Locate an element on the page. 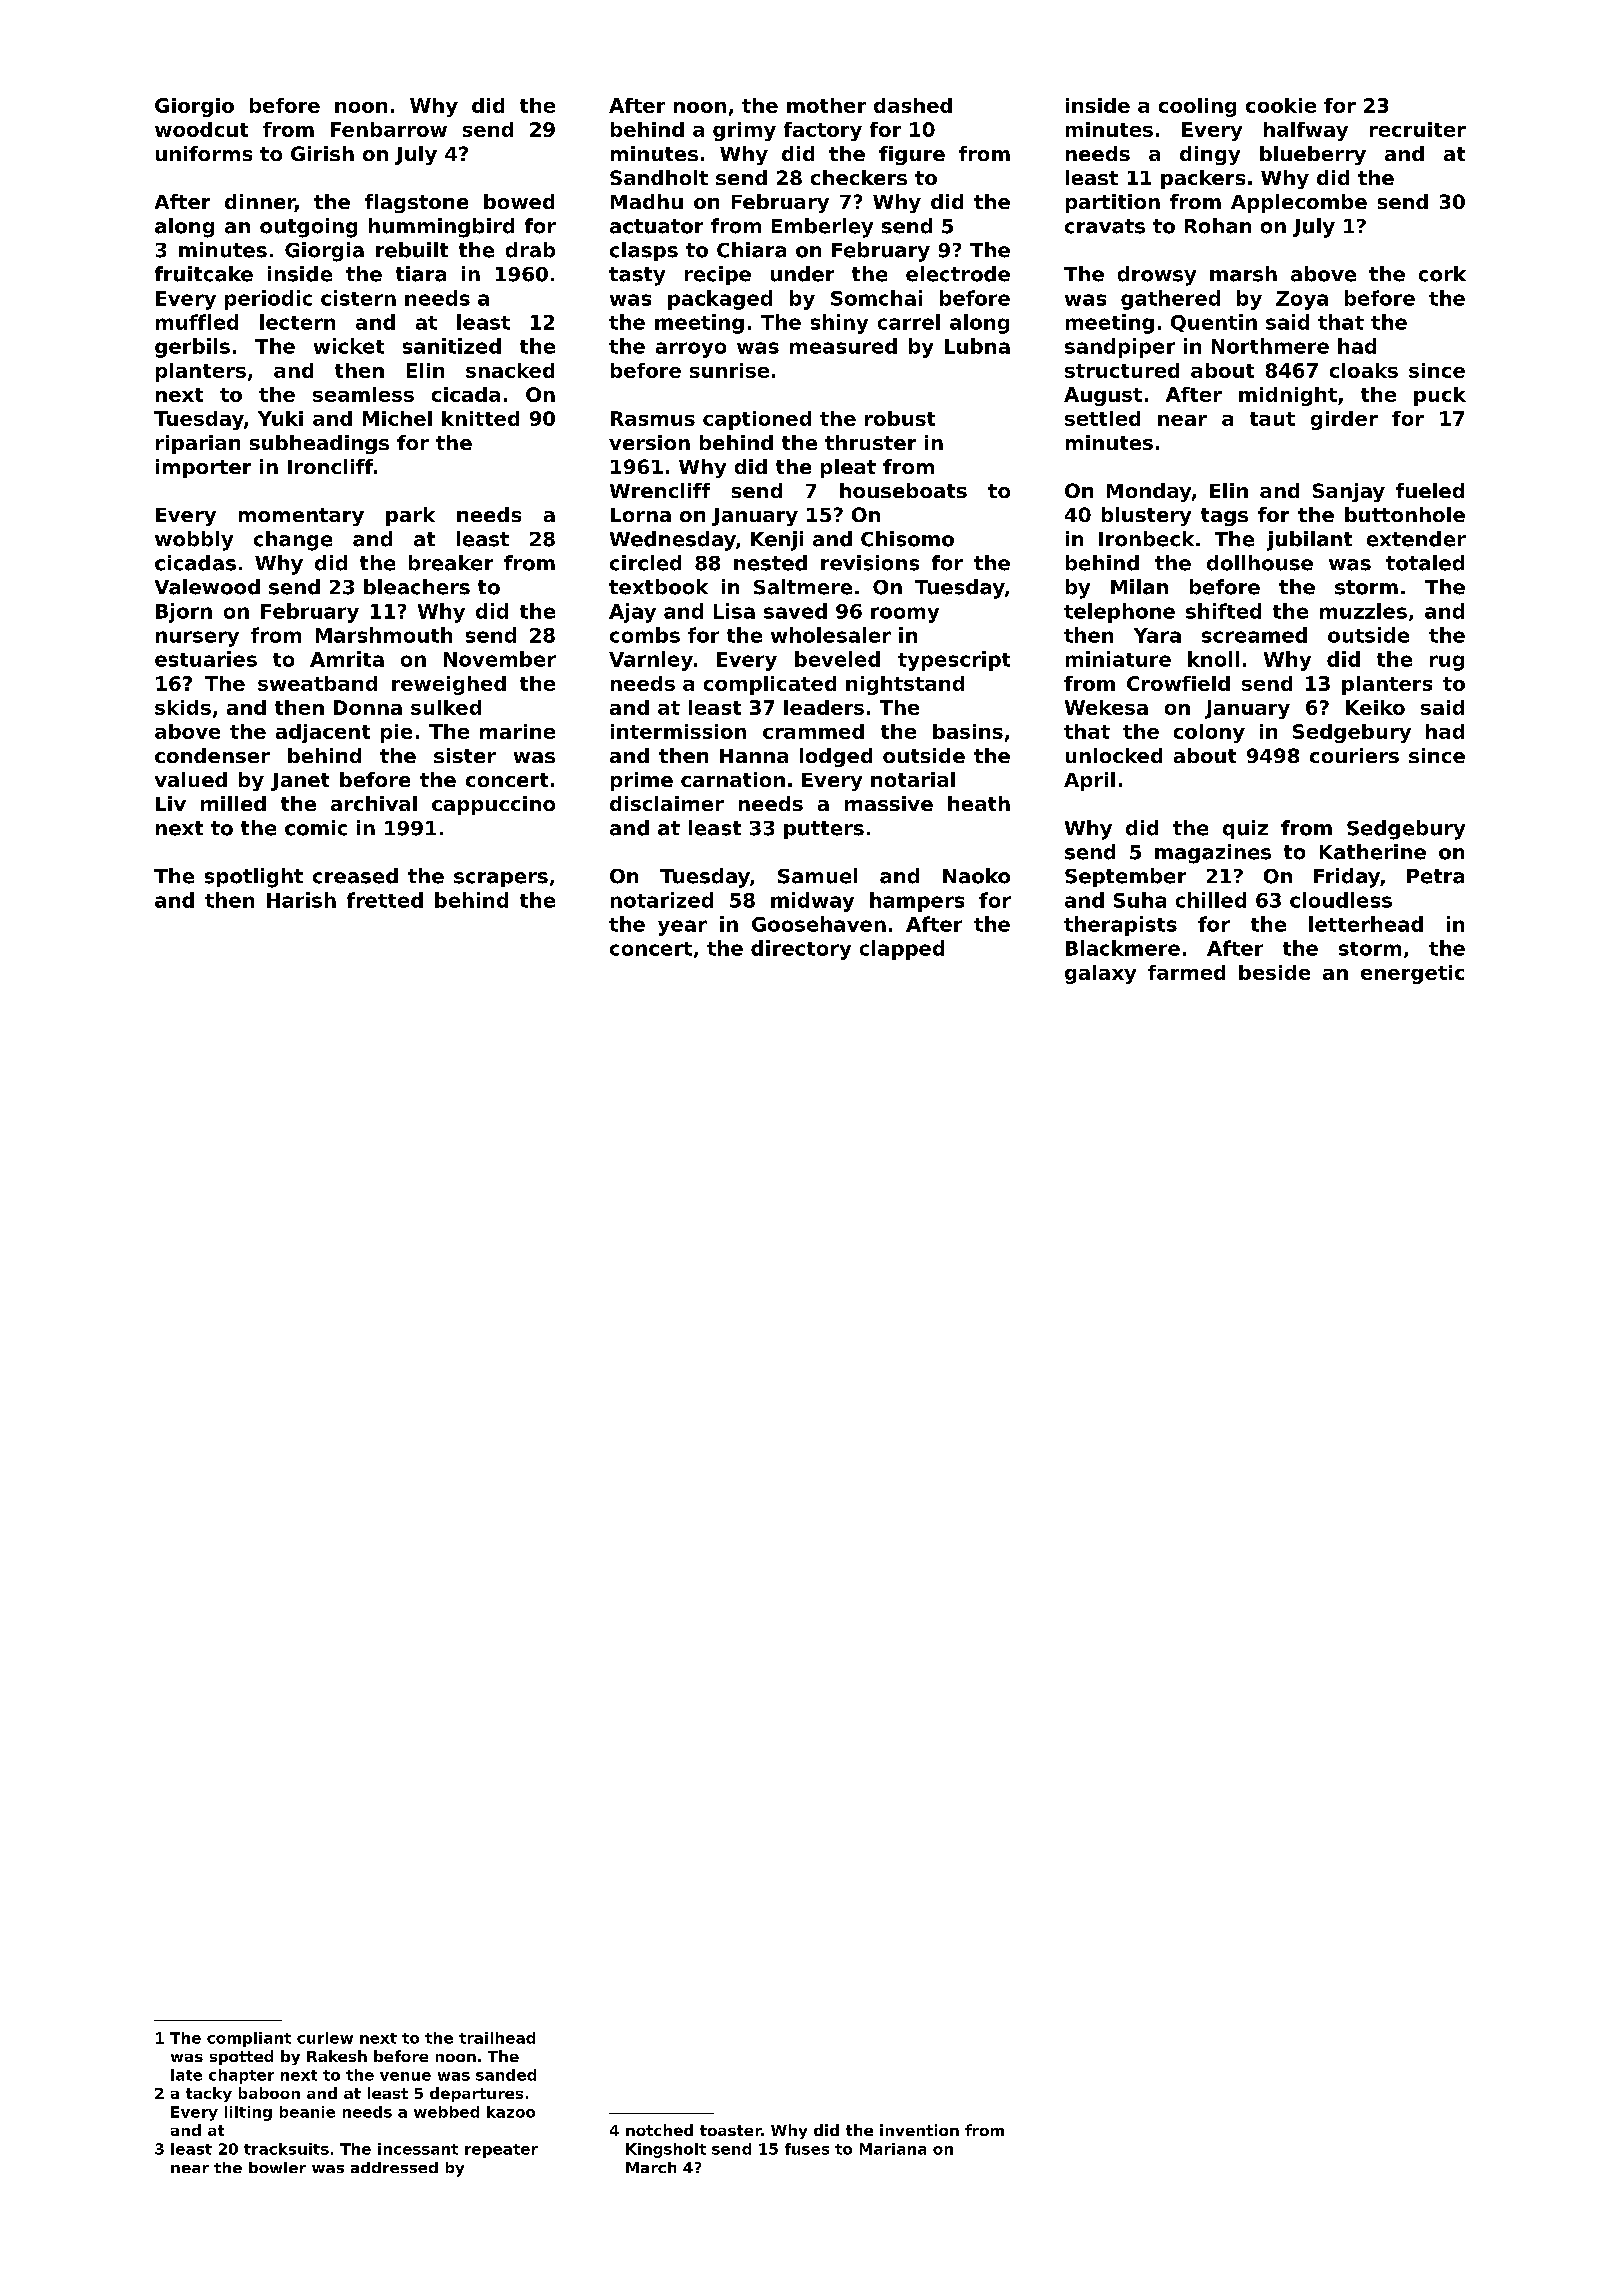  shiny is located at coordinates (839, 324).
